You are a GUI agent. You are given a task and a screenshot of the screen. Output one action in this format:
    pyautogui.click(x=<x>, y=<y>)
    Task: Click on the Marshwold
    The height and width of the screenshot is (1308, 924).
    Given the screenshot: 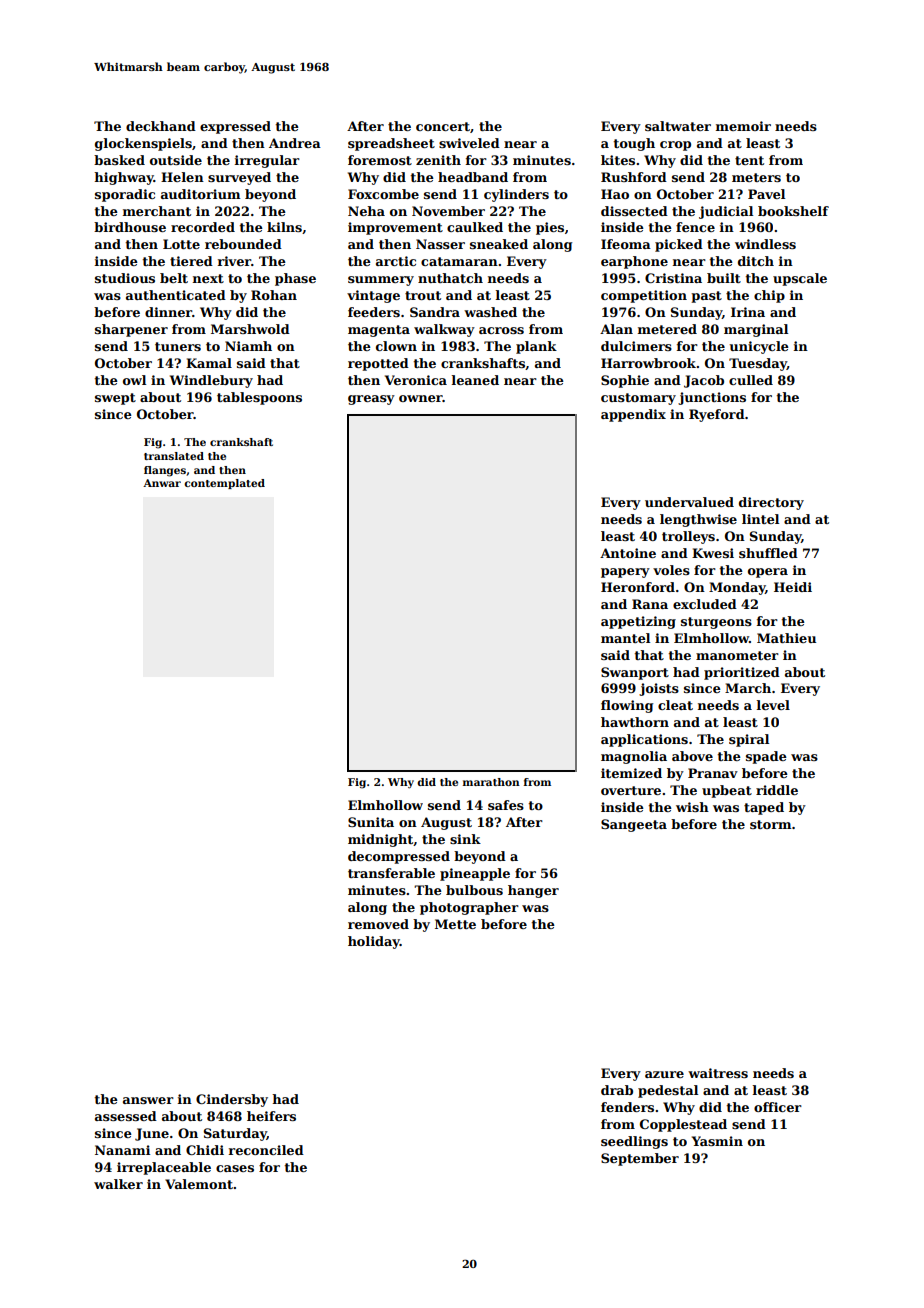 What is the action you would take?
    pyautogui.click(x=250, y=329)
